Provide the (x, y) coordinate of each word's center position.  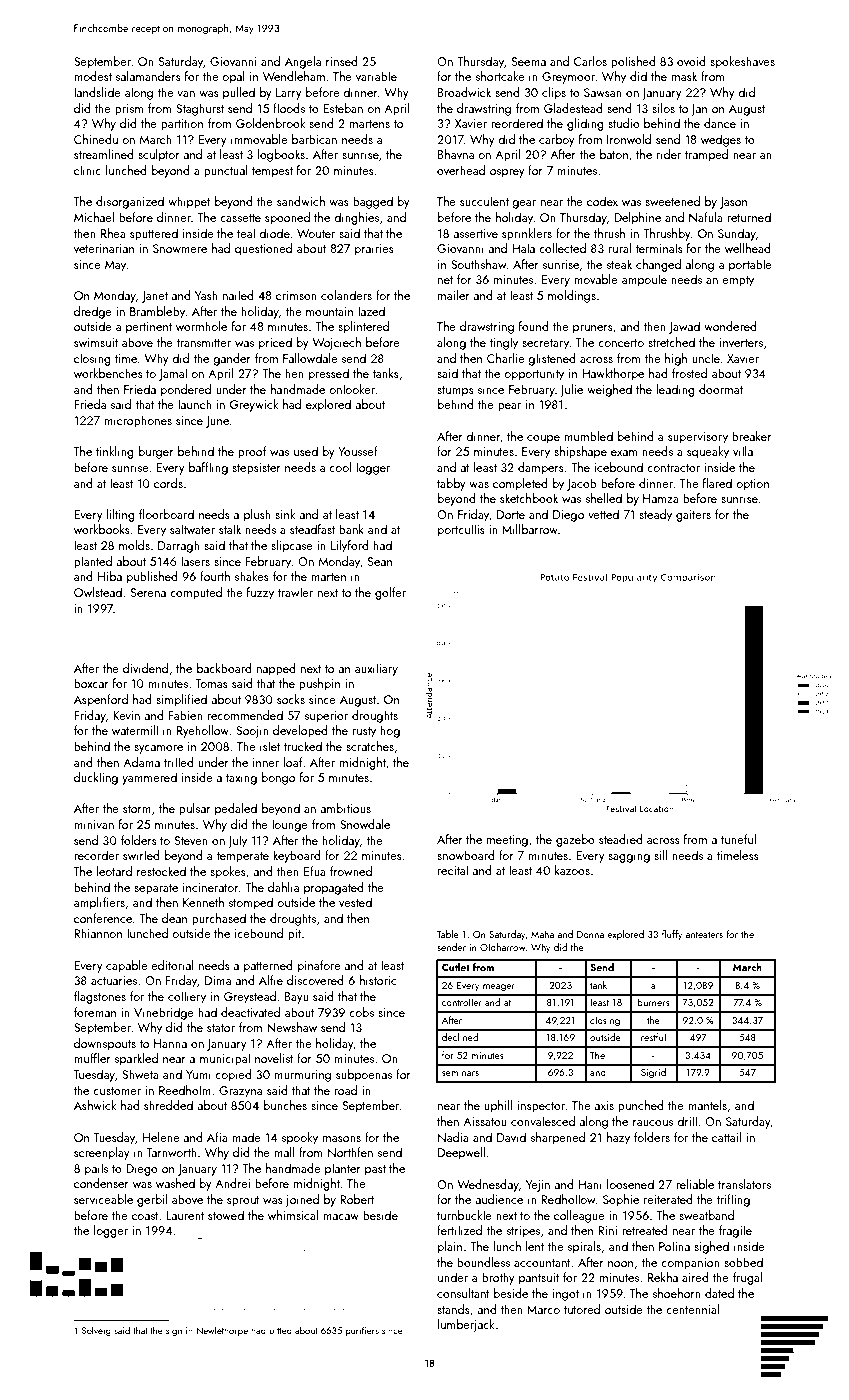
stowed (226, 1215)
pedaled (236, 809)
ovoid (691, 61)
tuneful (738, 839)
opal (233, 77)
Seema (529, 61)
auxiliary (376, 669)
